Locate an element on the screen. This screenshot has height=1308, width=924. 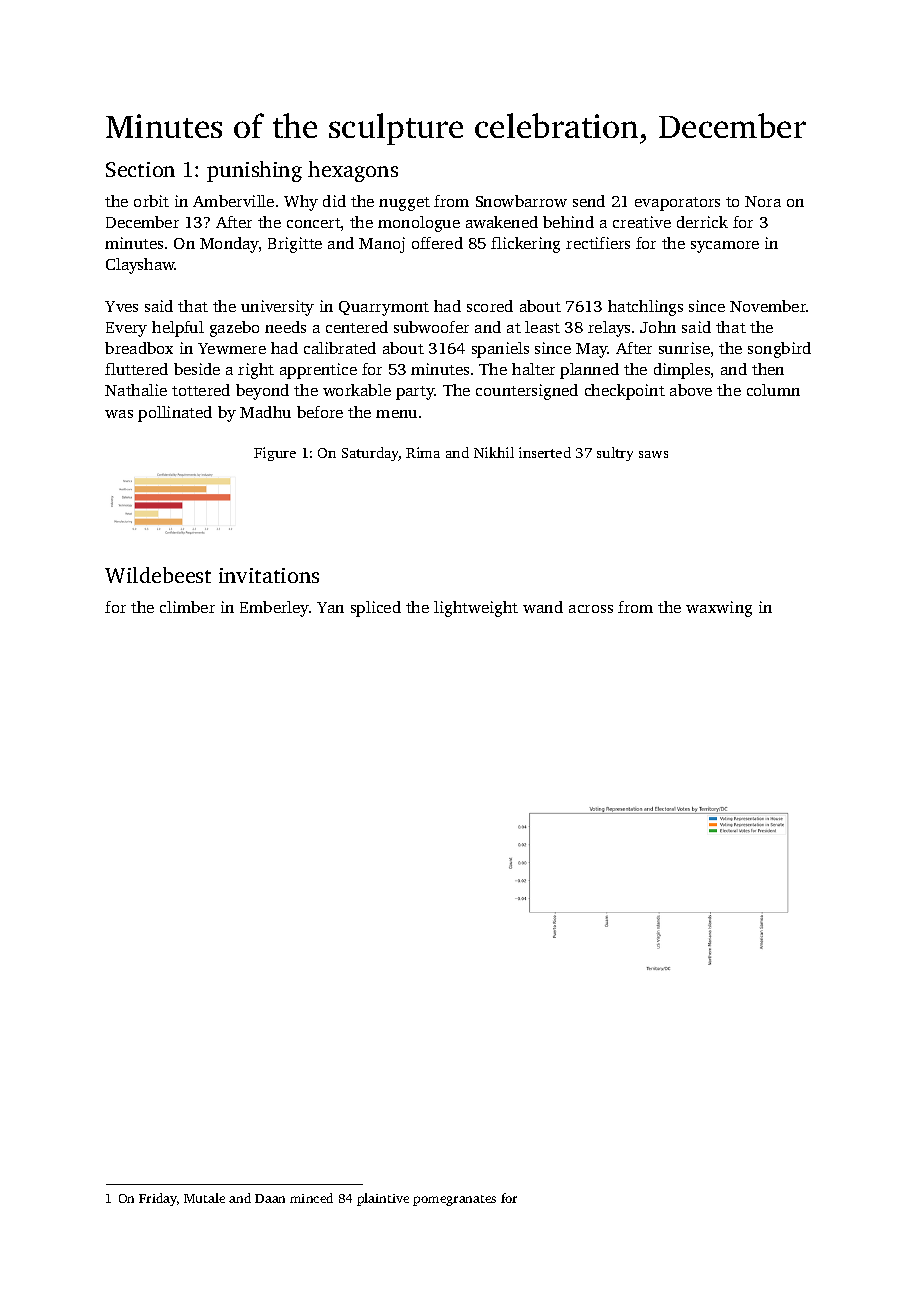
lightweight is located at coordinates (476, 609).
